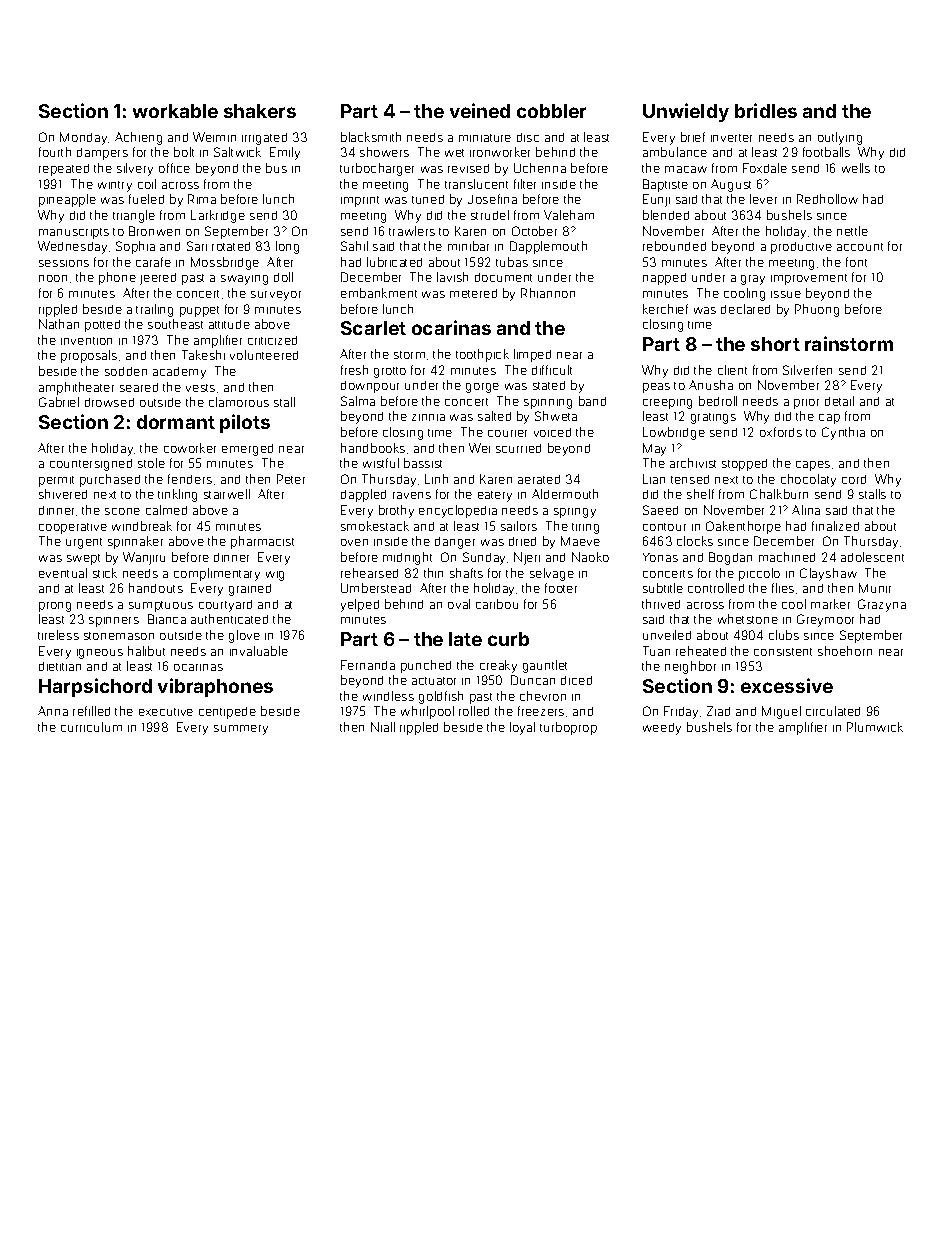  I want to click on cobbler, so click(551, 111).
